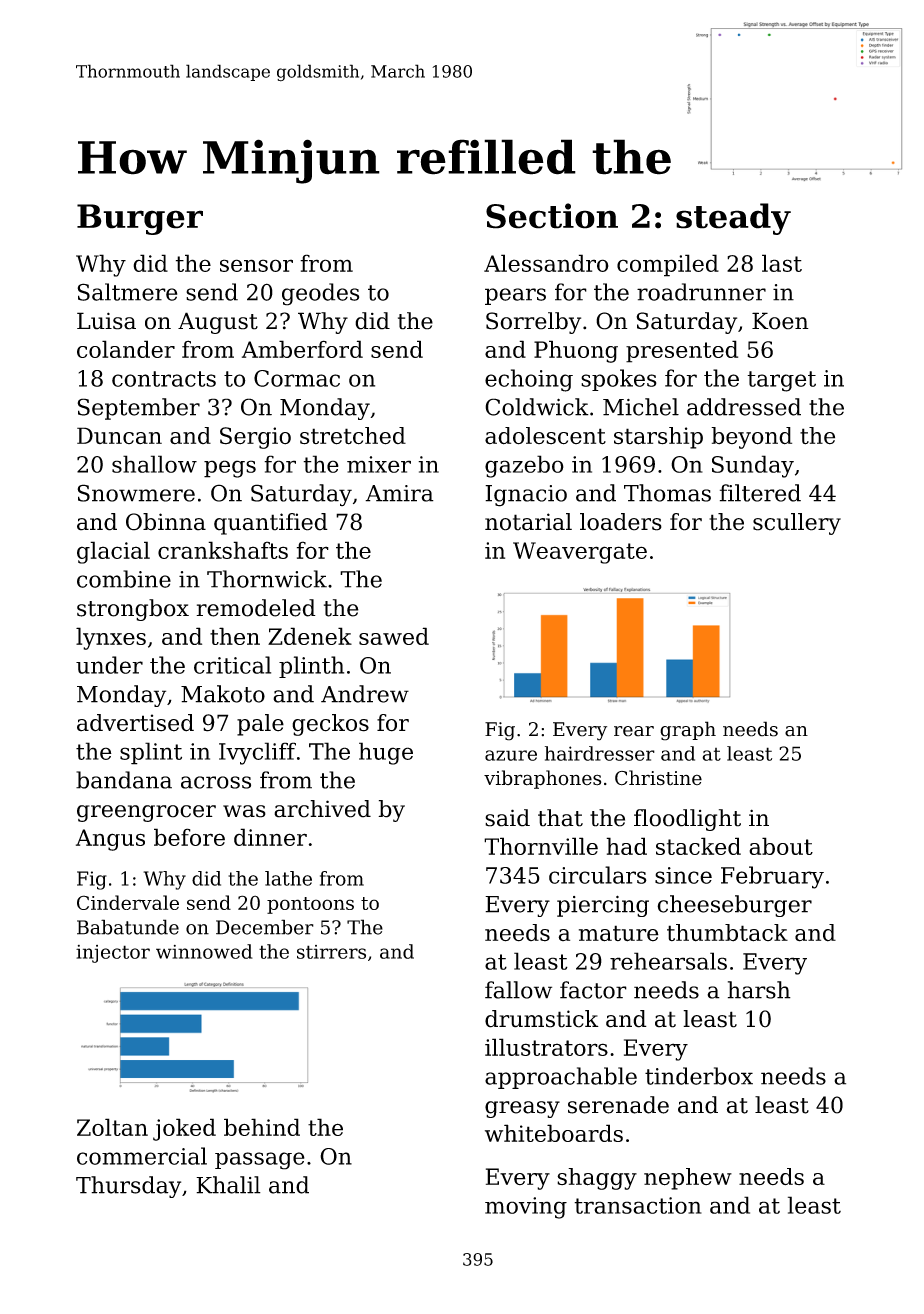 Image resolution: width=924 pixels, height=1314 pixels. What do you see at coordinates (688, 731) in the screenshot?
I see `graph` at bounding box center [688, 731].
